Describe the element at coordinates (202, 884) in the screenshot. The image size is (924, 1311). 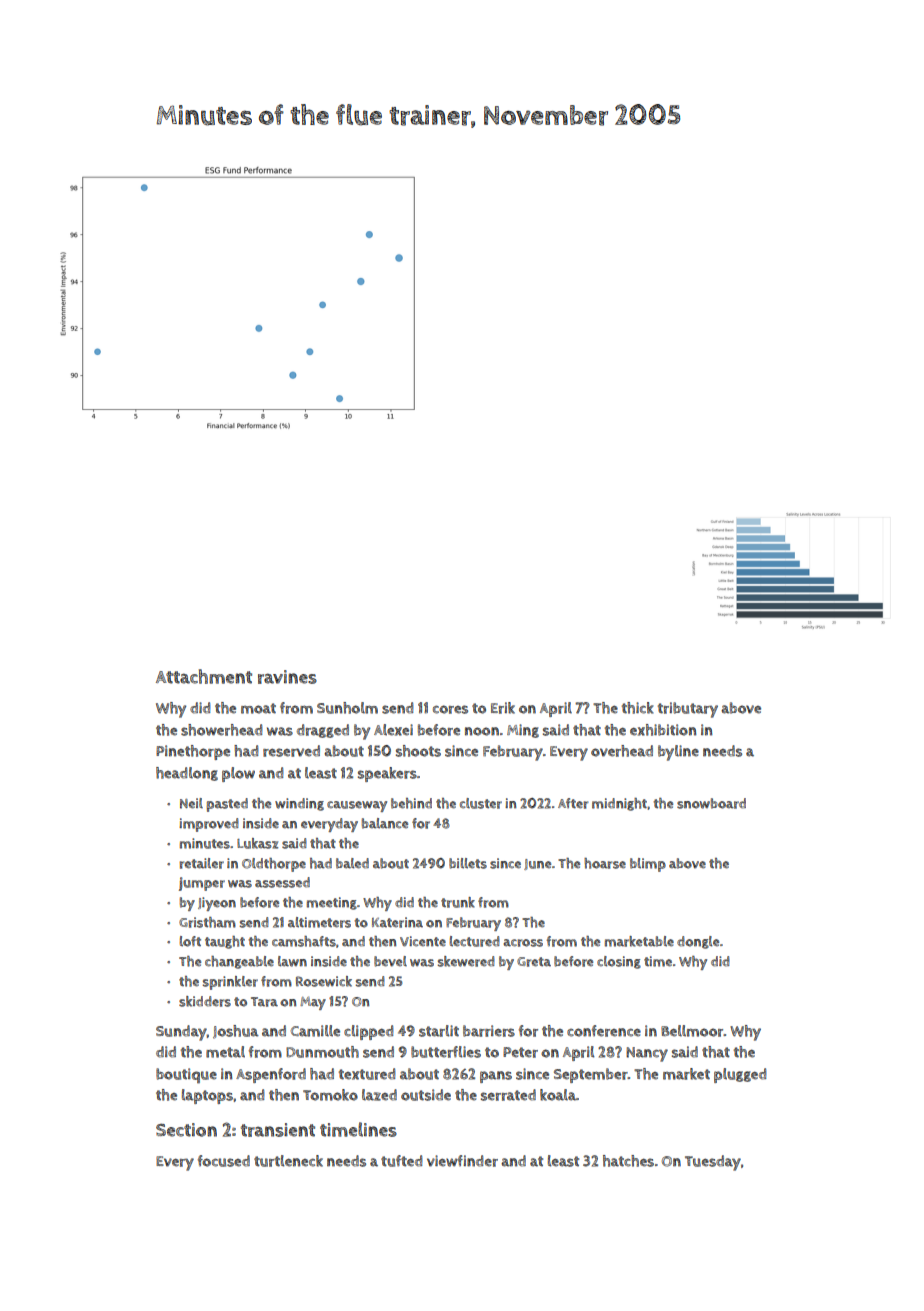
I see `jumper` at that location.
